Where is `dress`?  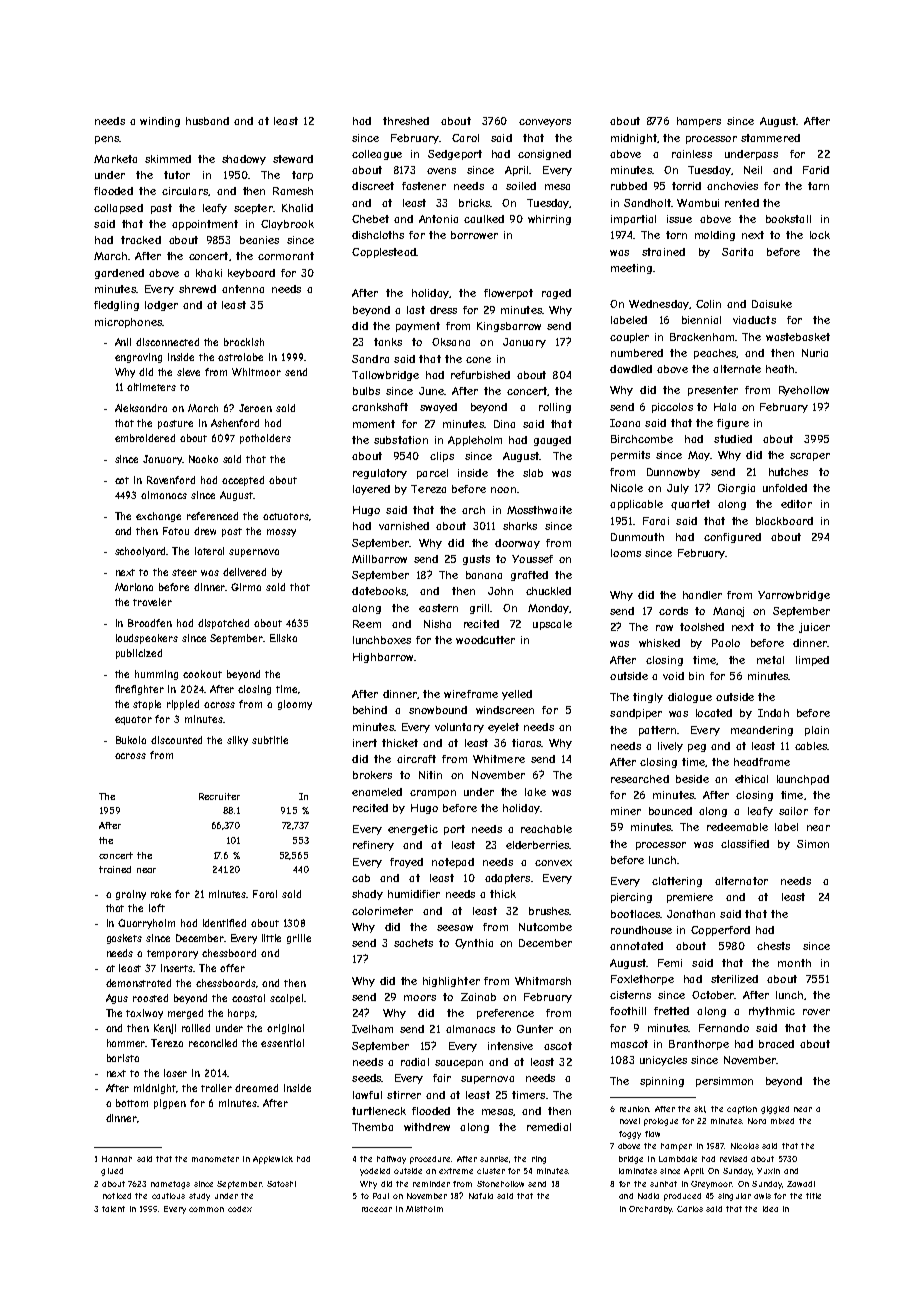
dress is located at coordinates (443, 310).
